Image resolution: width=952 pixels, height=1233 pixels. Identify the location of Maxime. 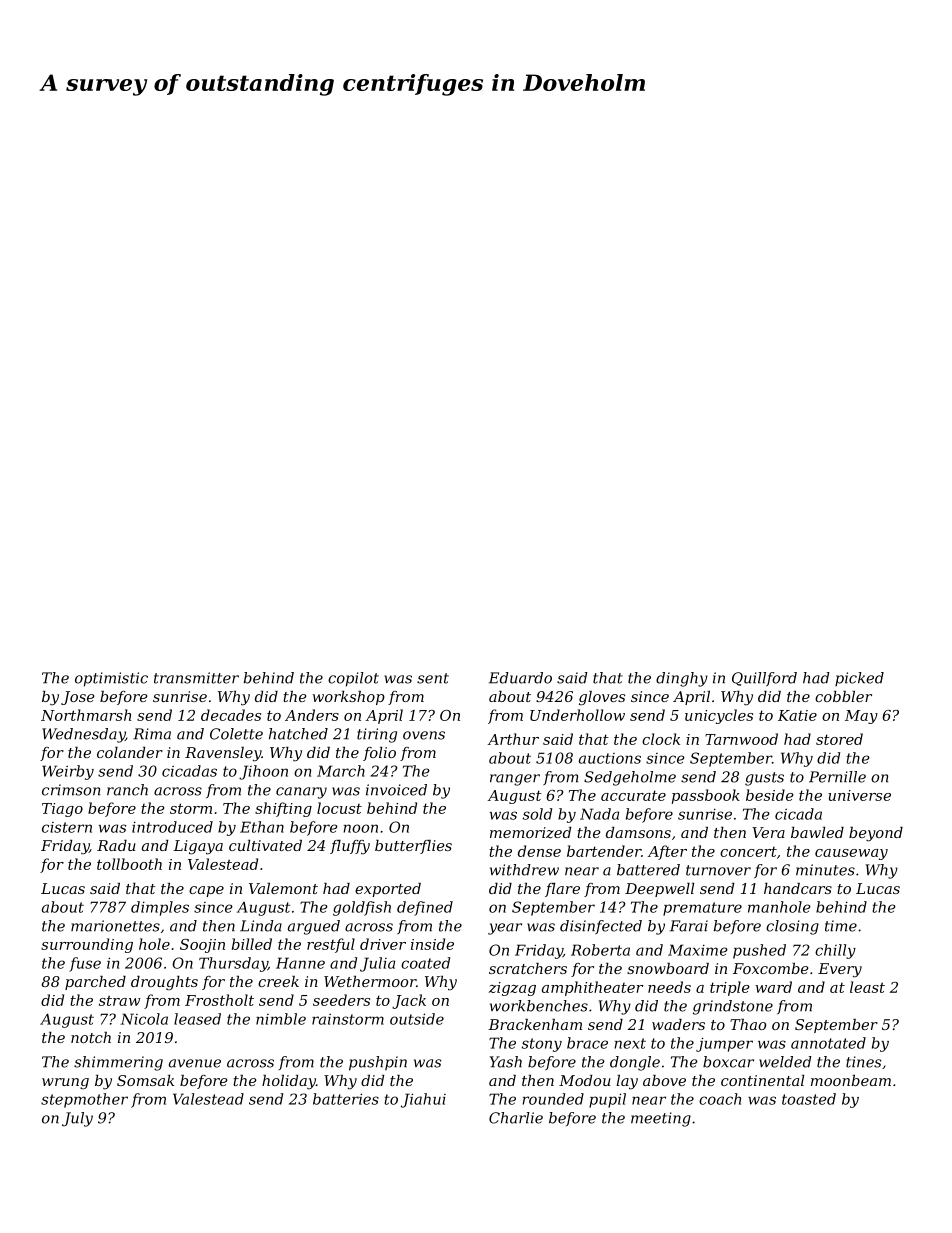
(698, 950).
